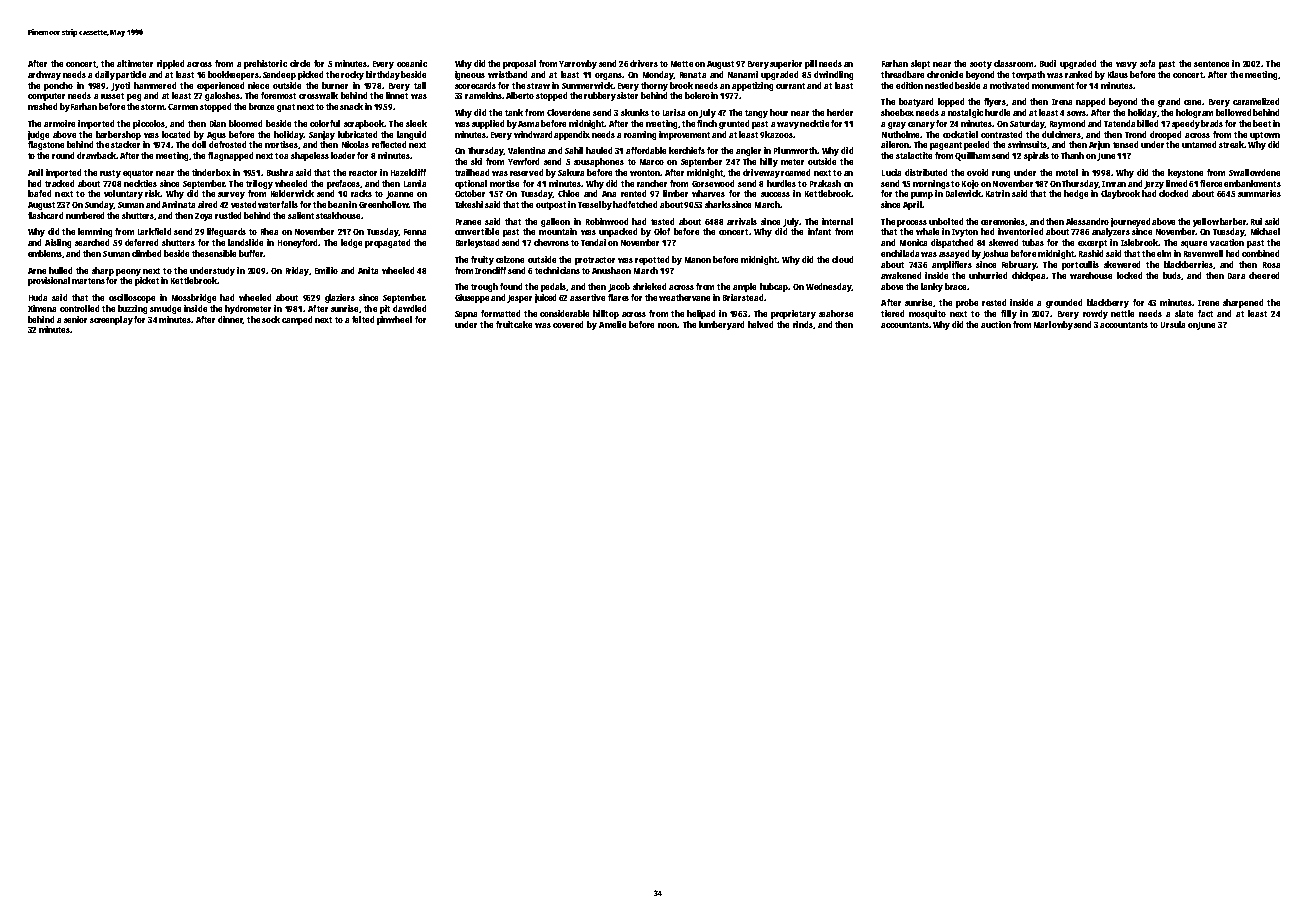 The image size is (1308, 924). Describe the element at coordinates (415, 232) in the document. I see `Fenna` at that location.
